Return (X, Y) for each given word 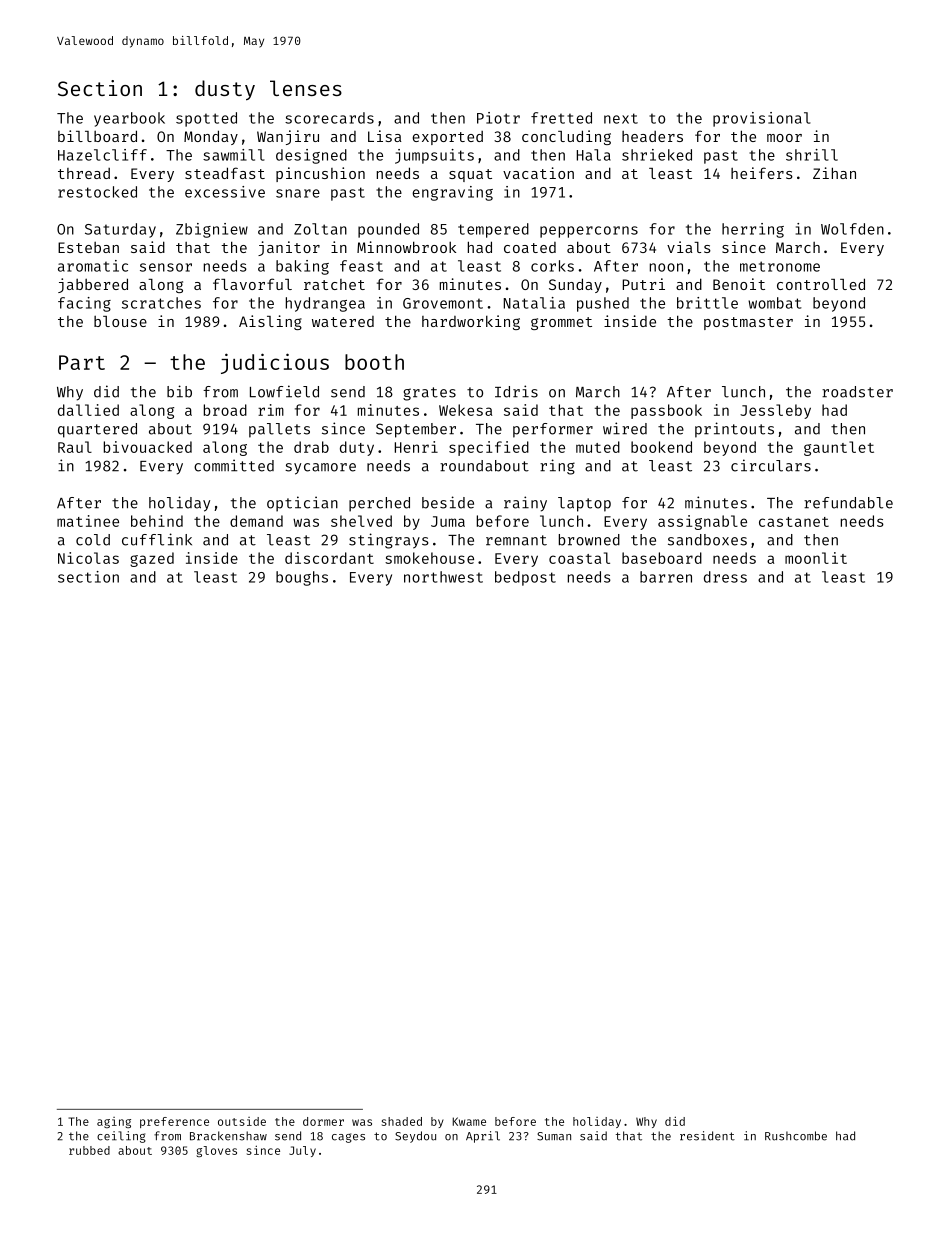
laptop (584, 504)
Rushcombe (796, 1136)
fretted (561, 118)
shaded (402, 1121)
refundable (848, 503)
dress (725, 577)
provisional (762, 119)
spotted (206, 119)
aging (114, 1122)
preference (174, 1122)
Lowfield (284, 391)
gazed (152, 559)
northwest (443, 577)
